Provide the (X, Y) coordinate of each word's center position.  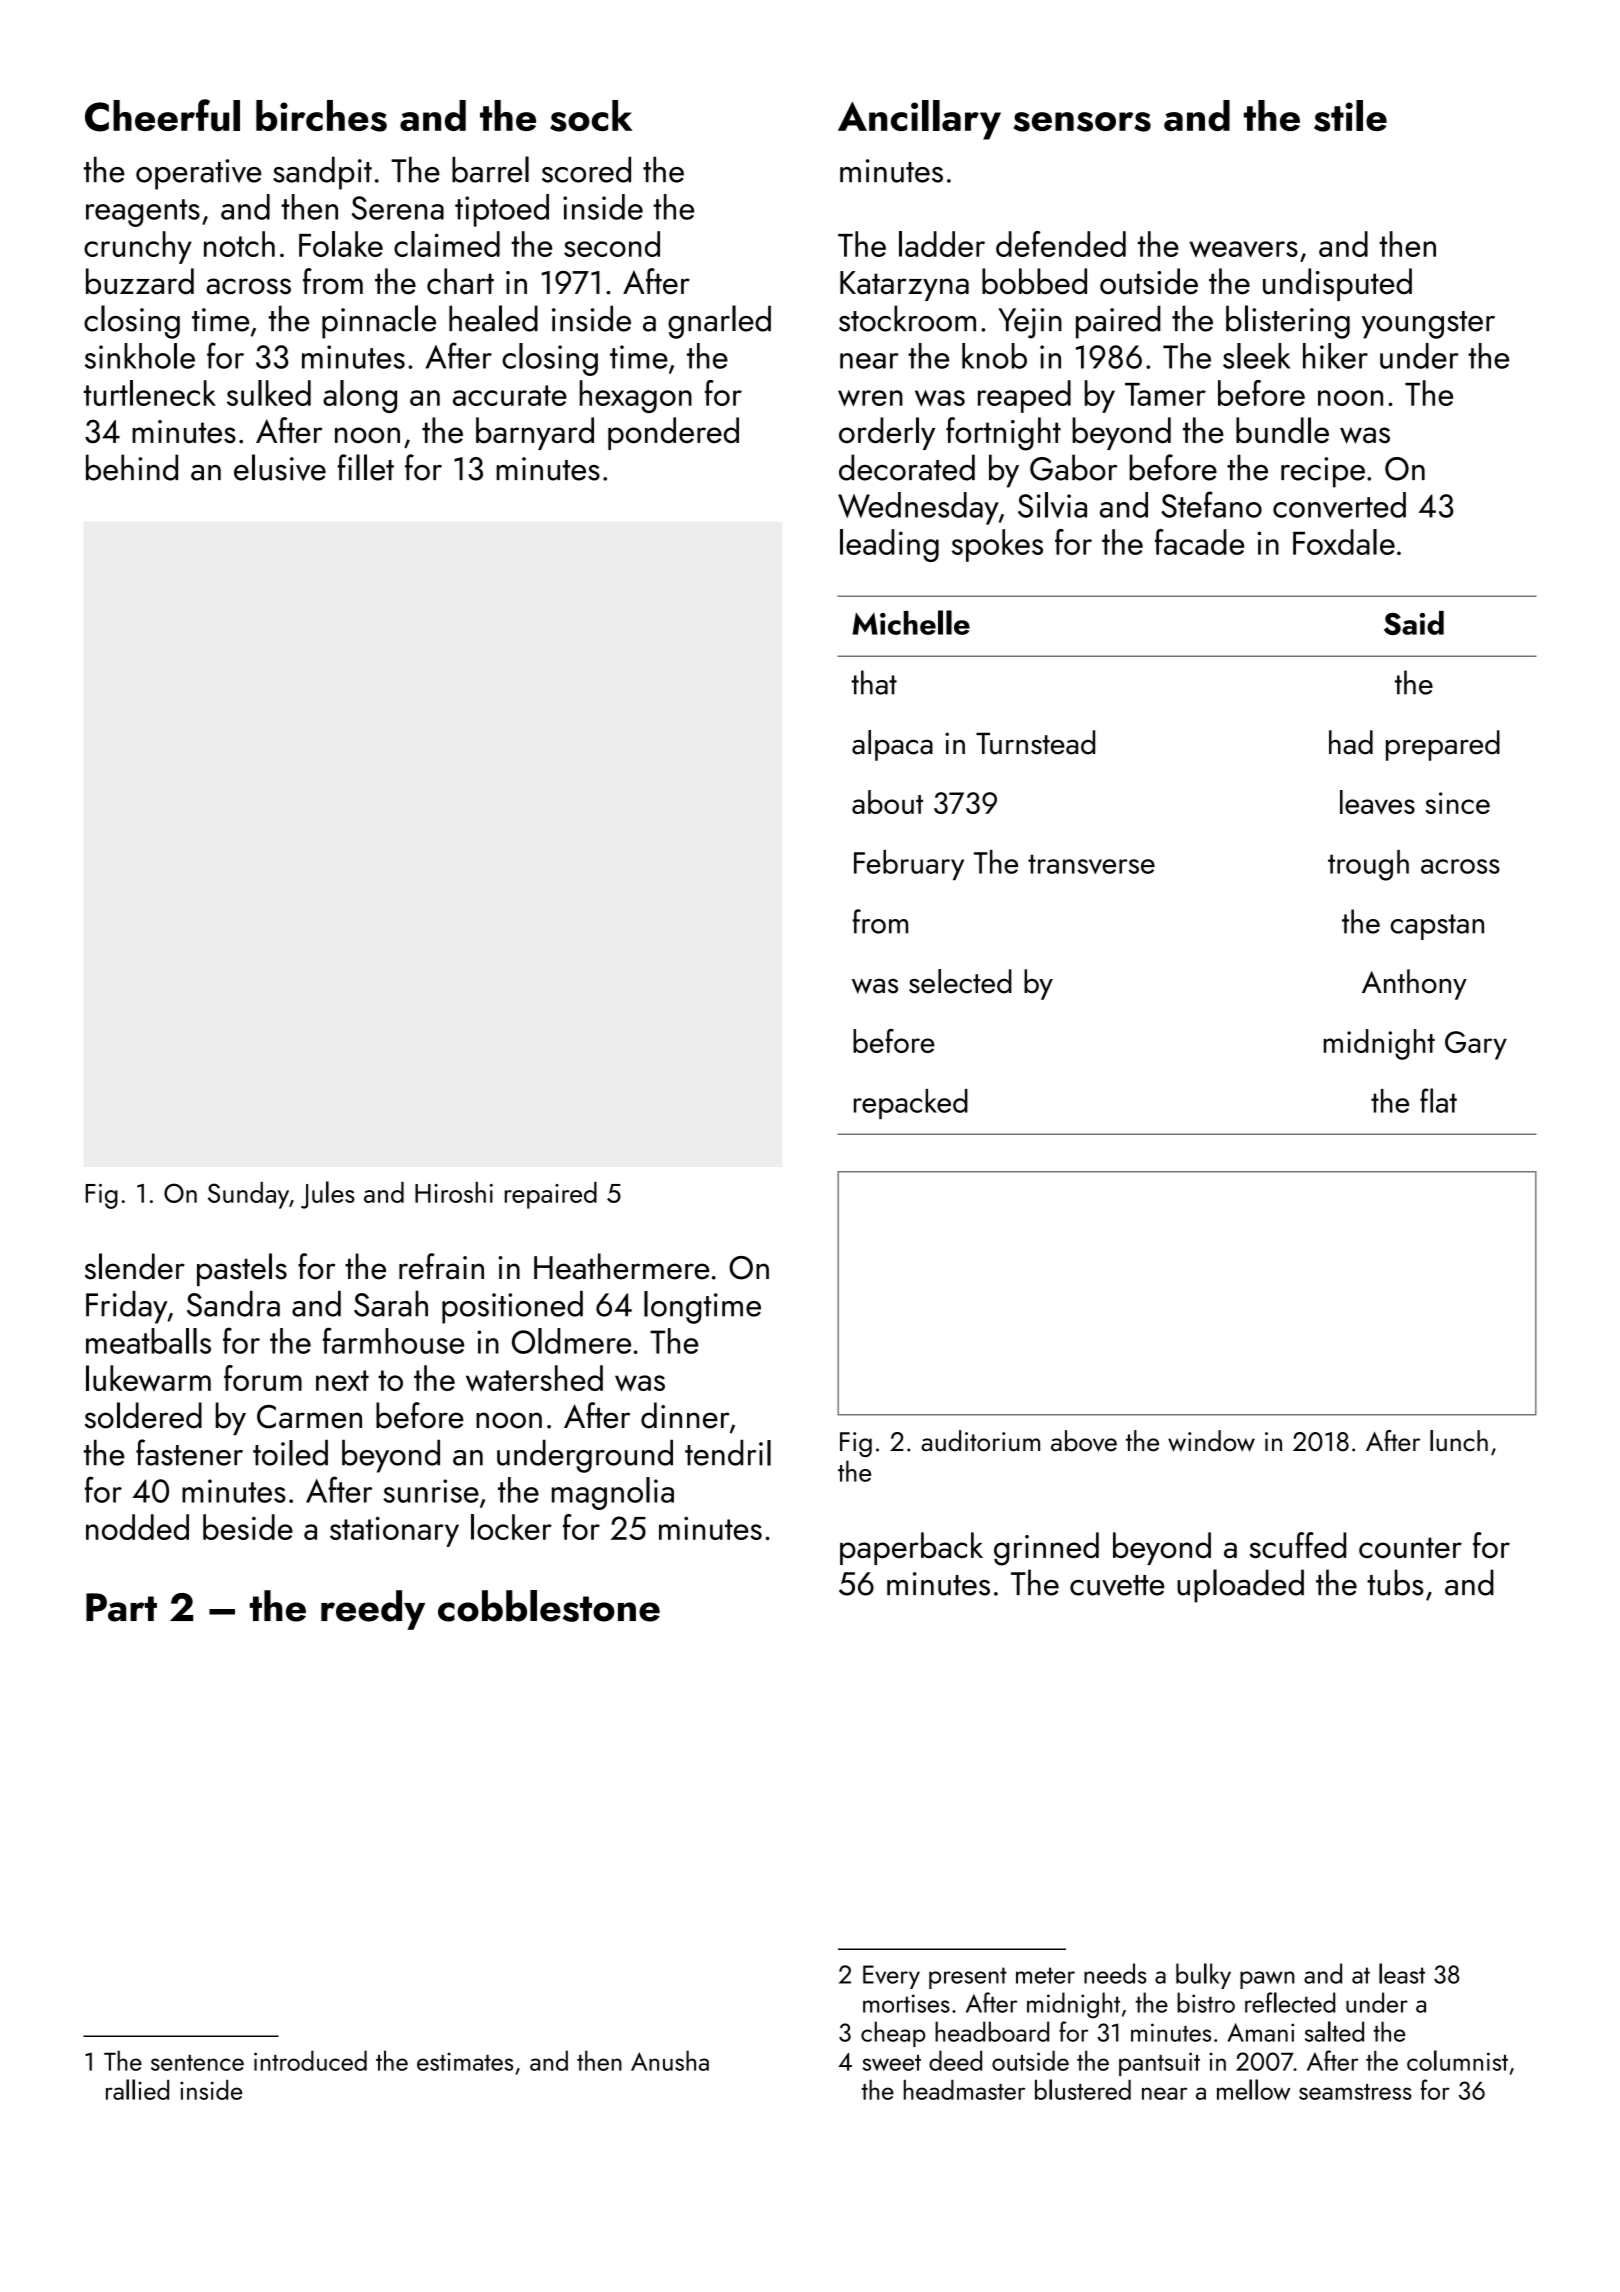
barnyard (535, 433)
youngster (1428, 325)
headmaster (964, 2090)
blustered (1083, 2089)
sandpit (322, 173)
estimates (465, 2061)
